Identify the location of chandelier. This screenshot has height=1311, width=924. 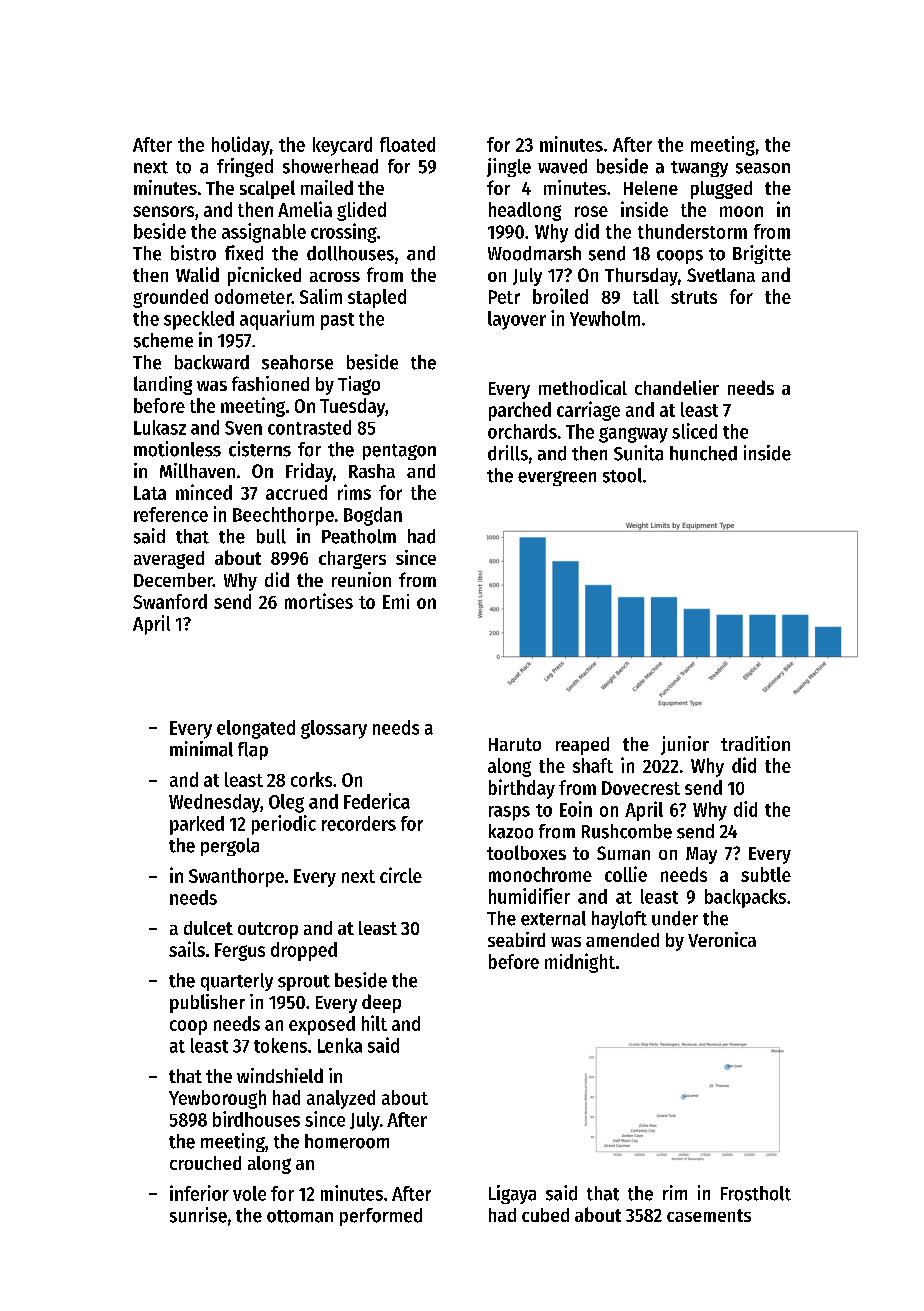
(677, 387).
